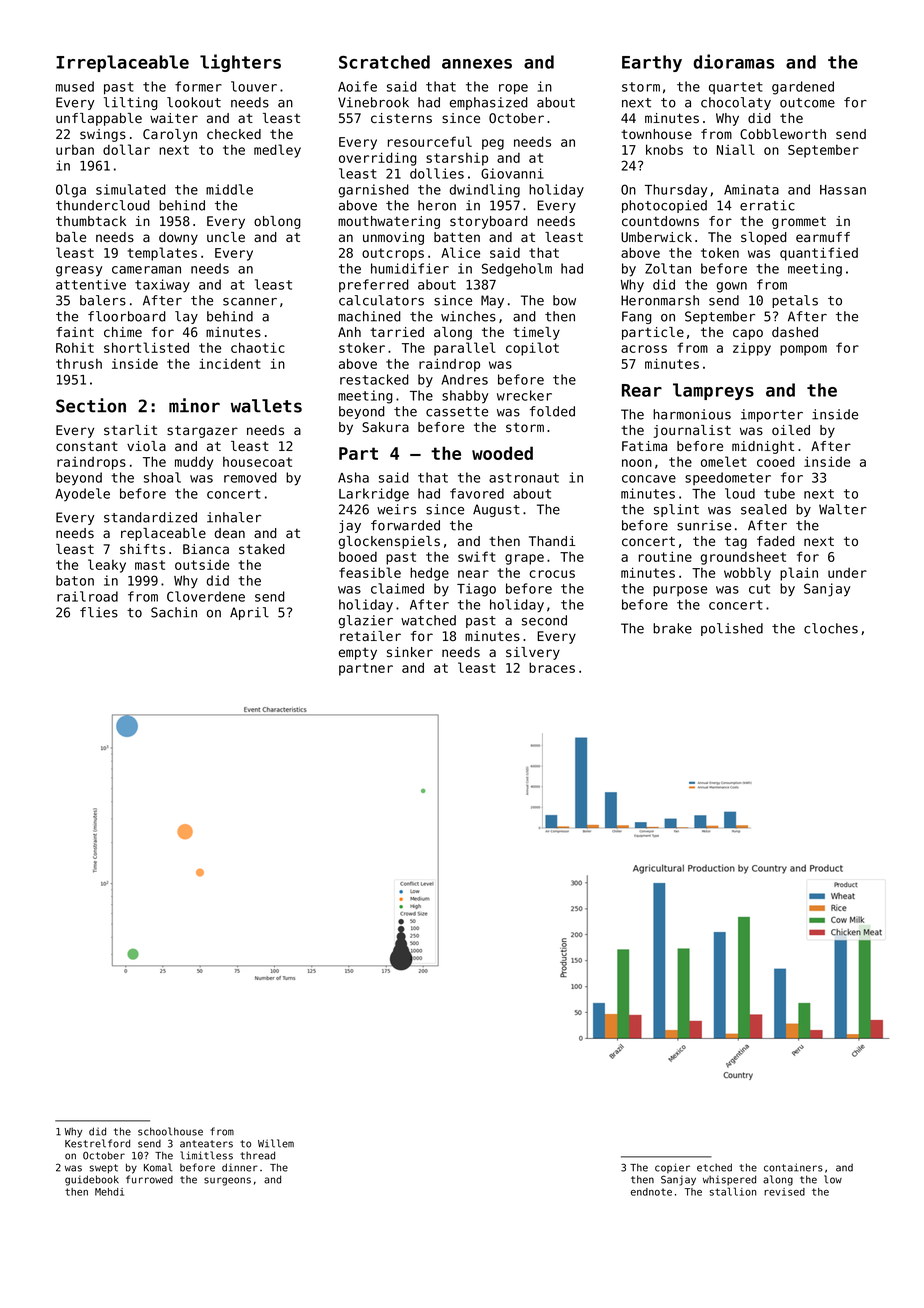 The width and height of the document is (924, 1308). Describe the element at coordinates (552, 667) in the document. I see `braces` at that location.
